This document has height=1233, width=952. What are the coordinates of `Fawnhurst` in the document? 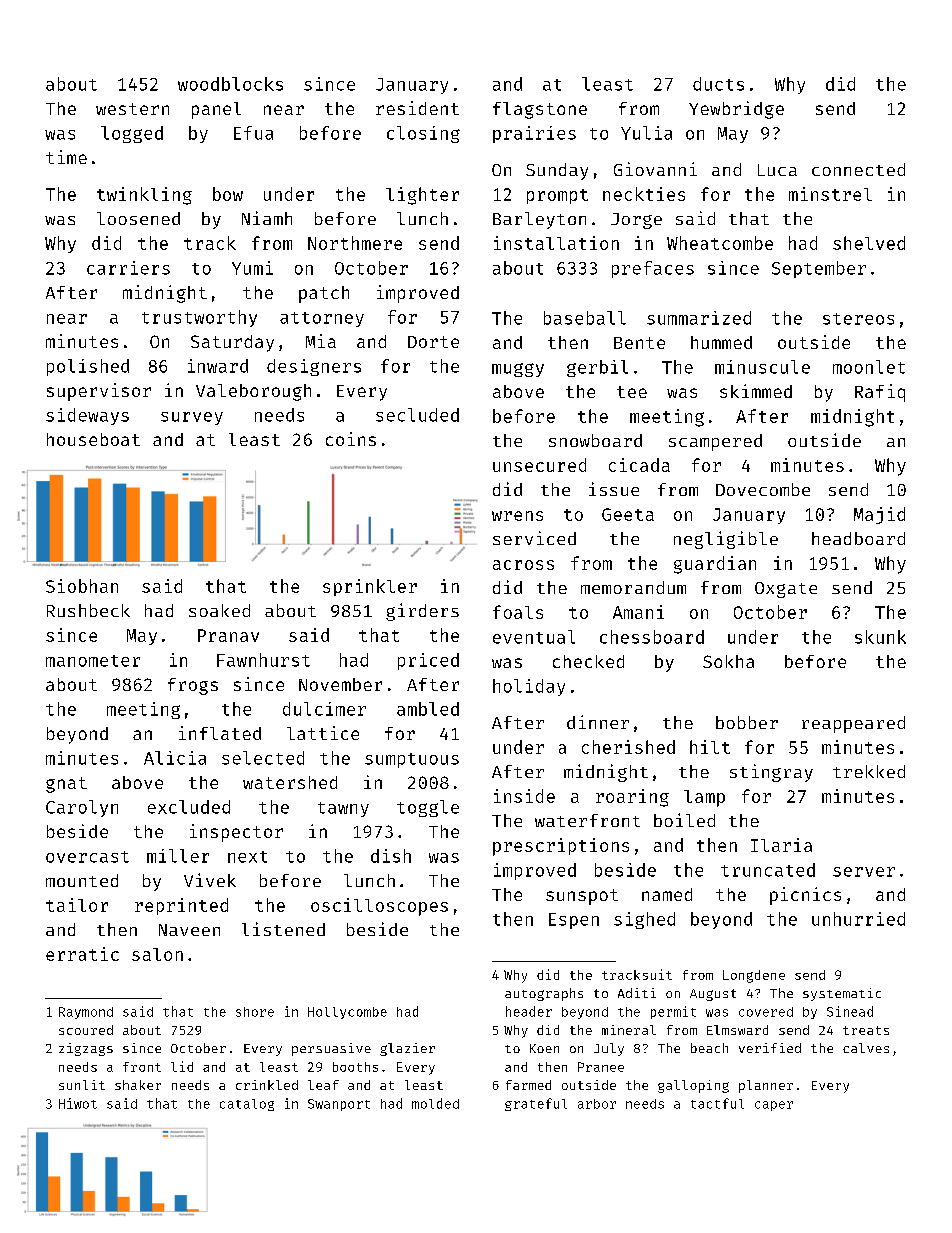 It's located at (263, 660).
